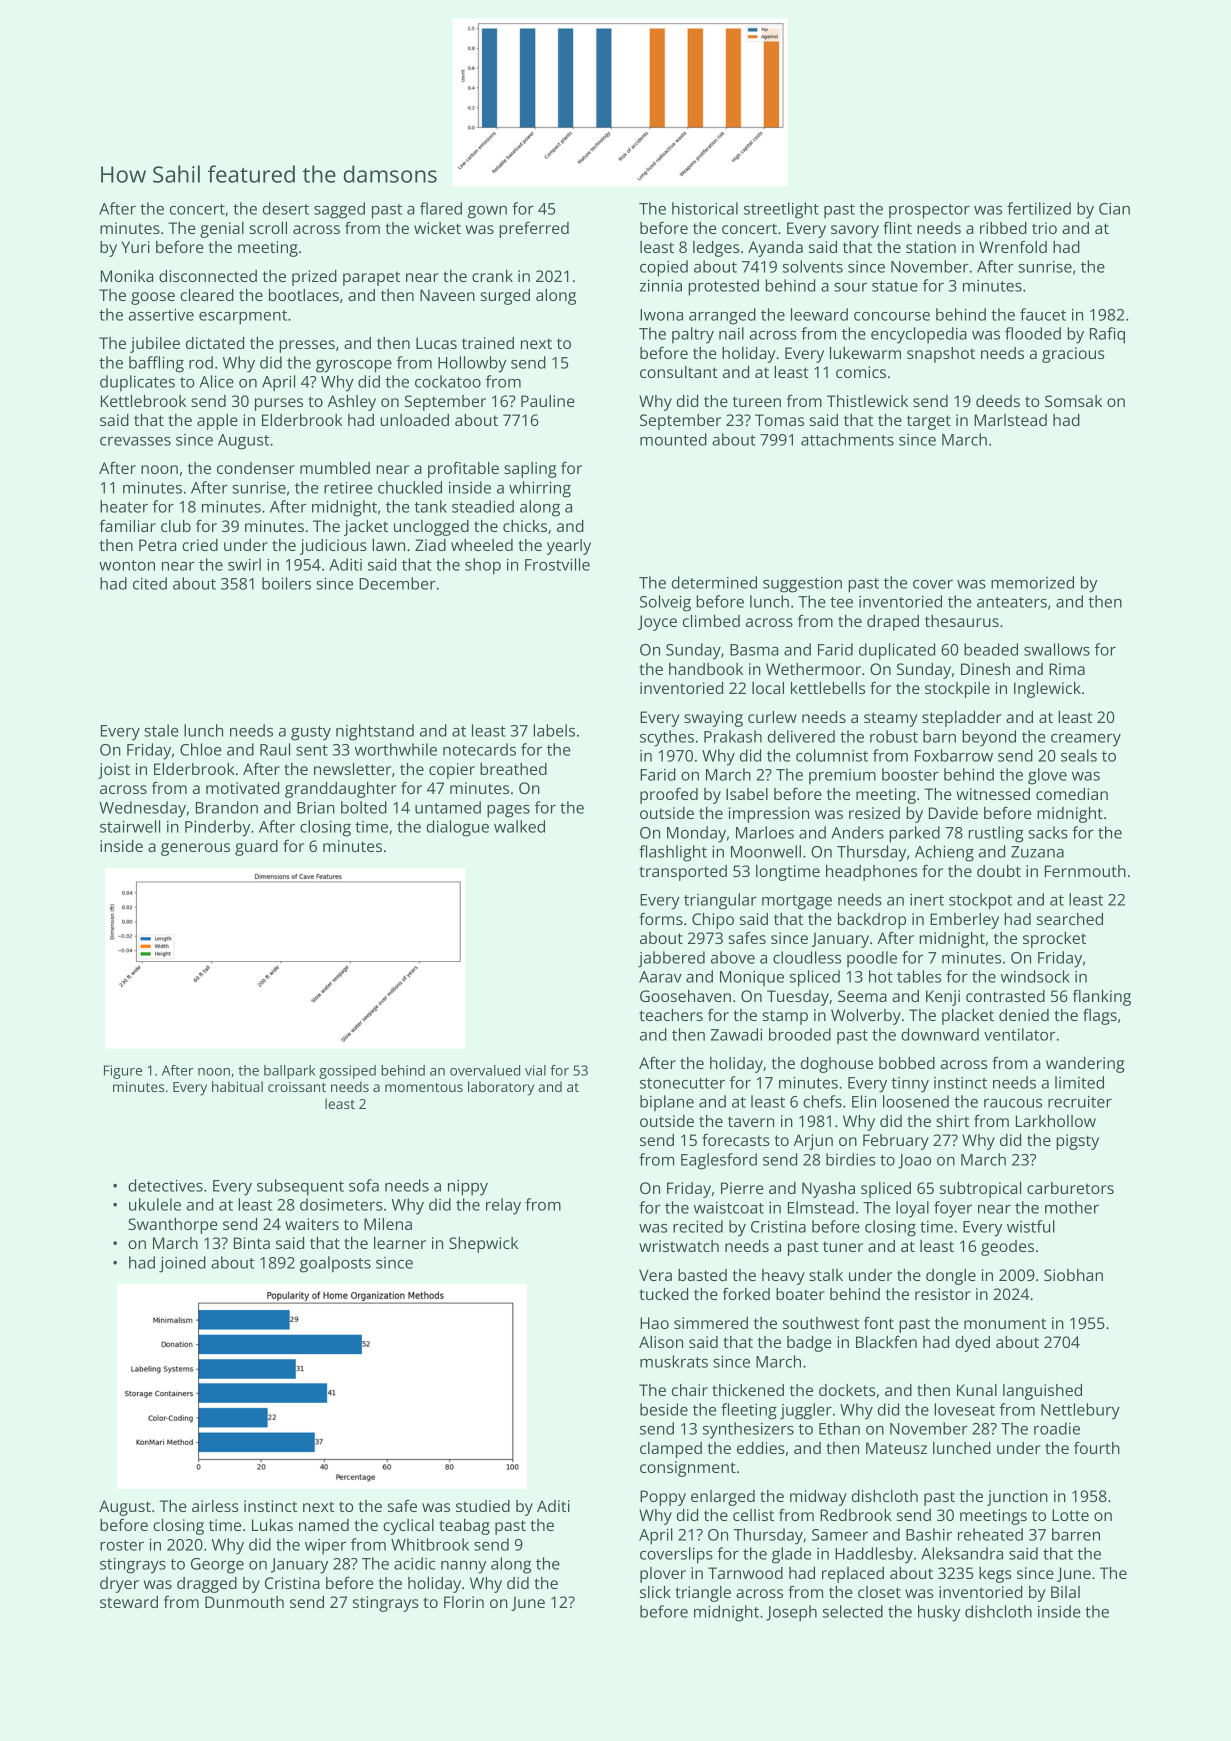  What do you see at coordinates (752, 978) in the screenshot?
I see `Monique` at bounding box center [752, 978].
